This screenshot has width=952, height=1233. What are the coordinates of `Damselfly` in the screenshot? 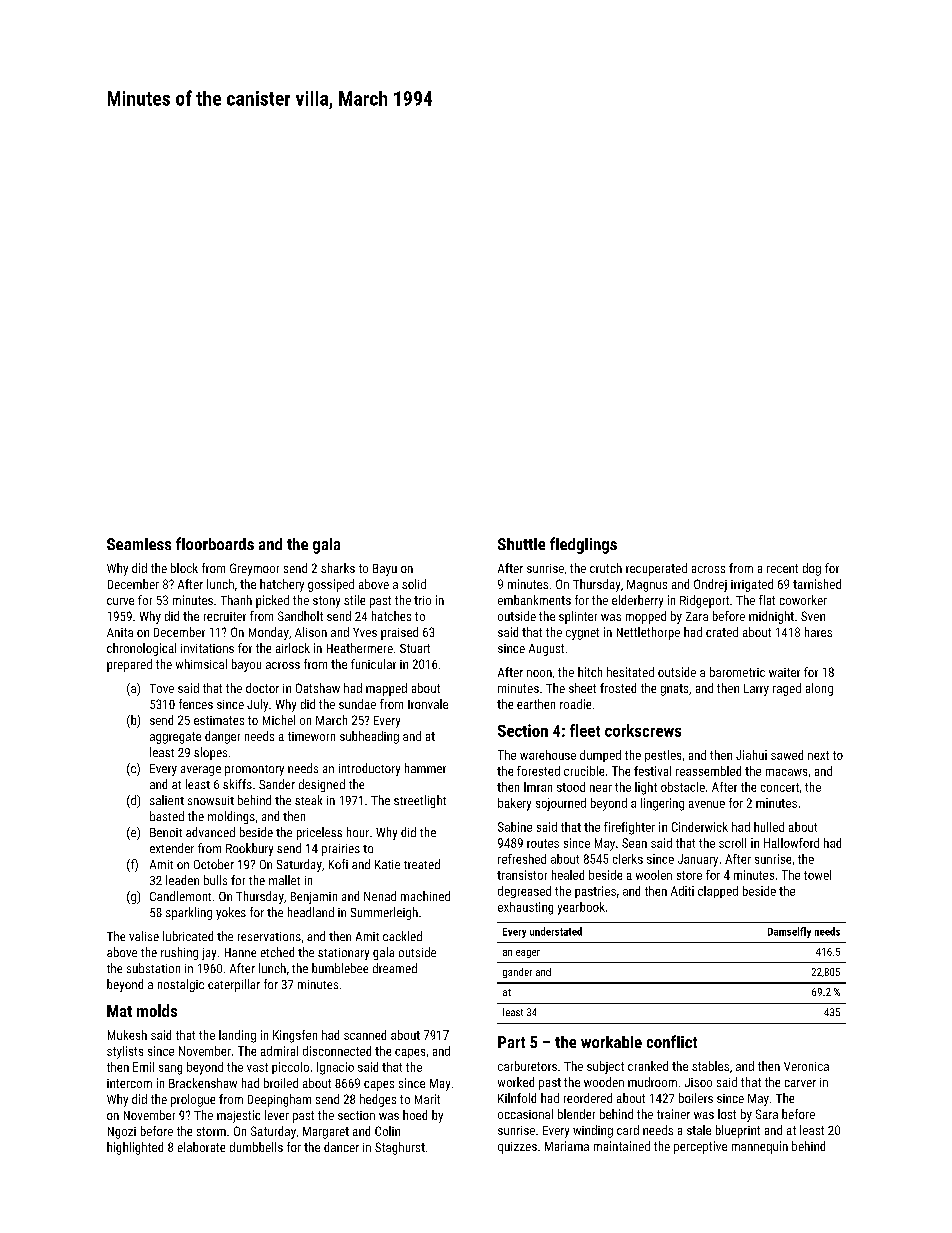 It's located at (789, 932).
